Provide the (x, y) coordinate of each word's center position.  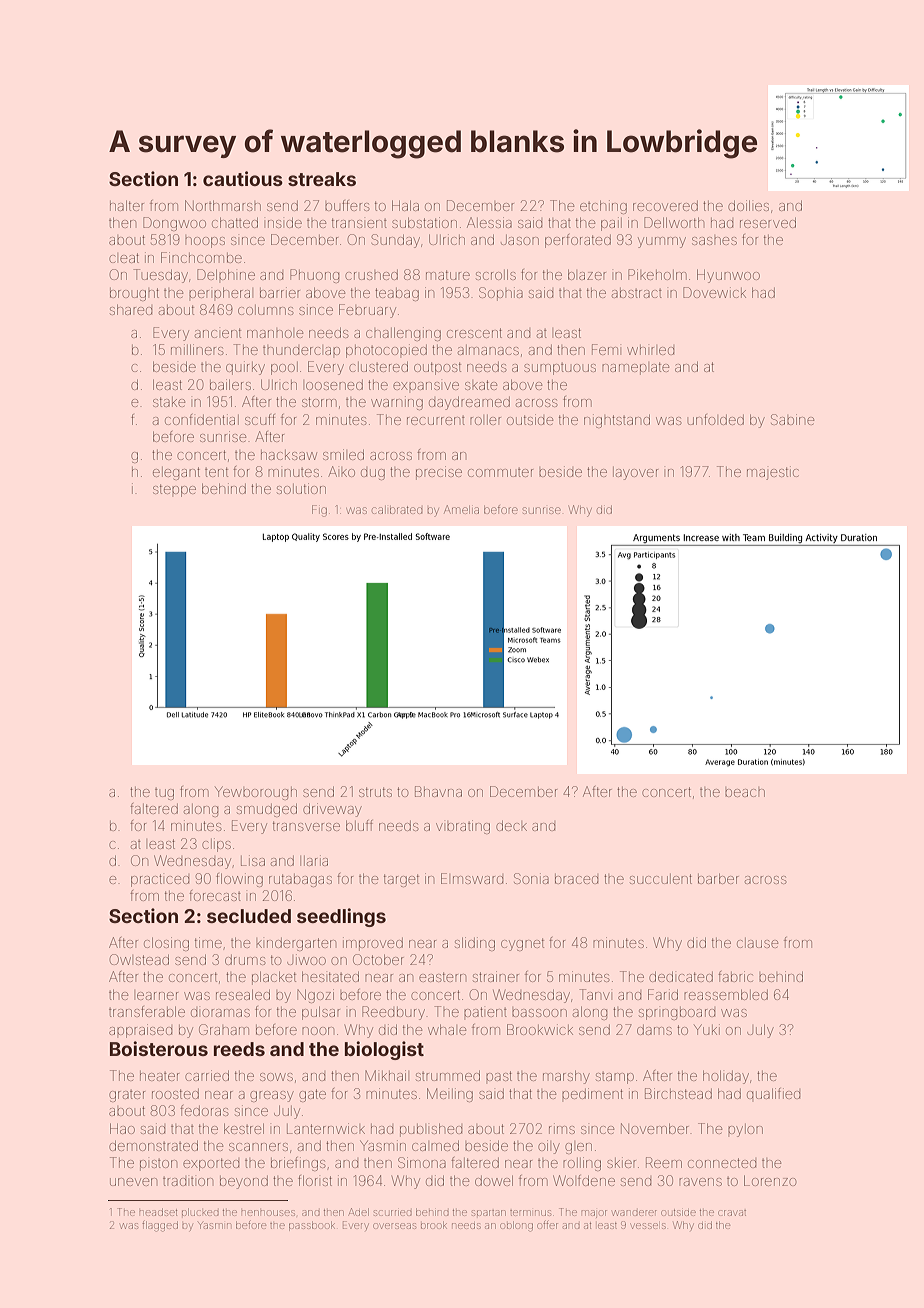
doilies (748, 205)
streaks (322, 179)
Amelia (461, 509)
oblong (516, 1227)
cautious (243, 178)
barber (718, 879)
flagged (160, 1226)
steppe (174, 490)
